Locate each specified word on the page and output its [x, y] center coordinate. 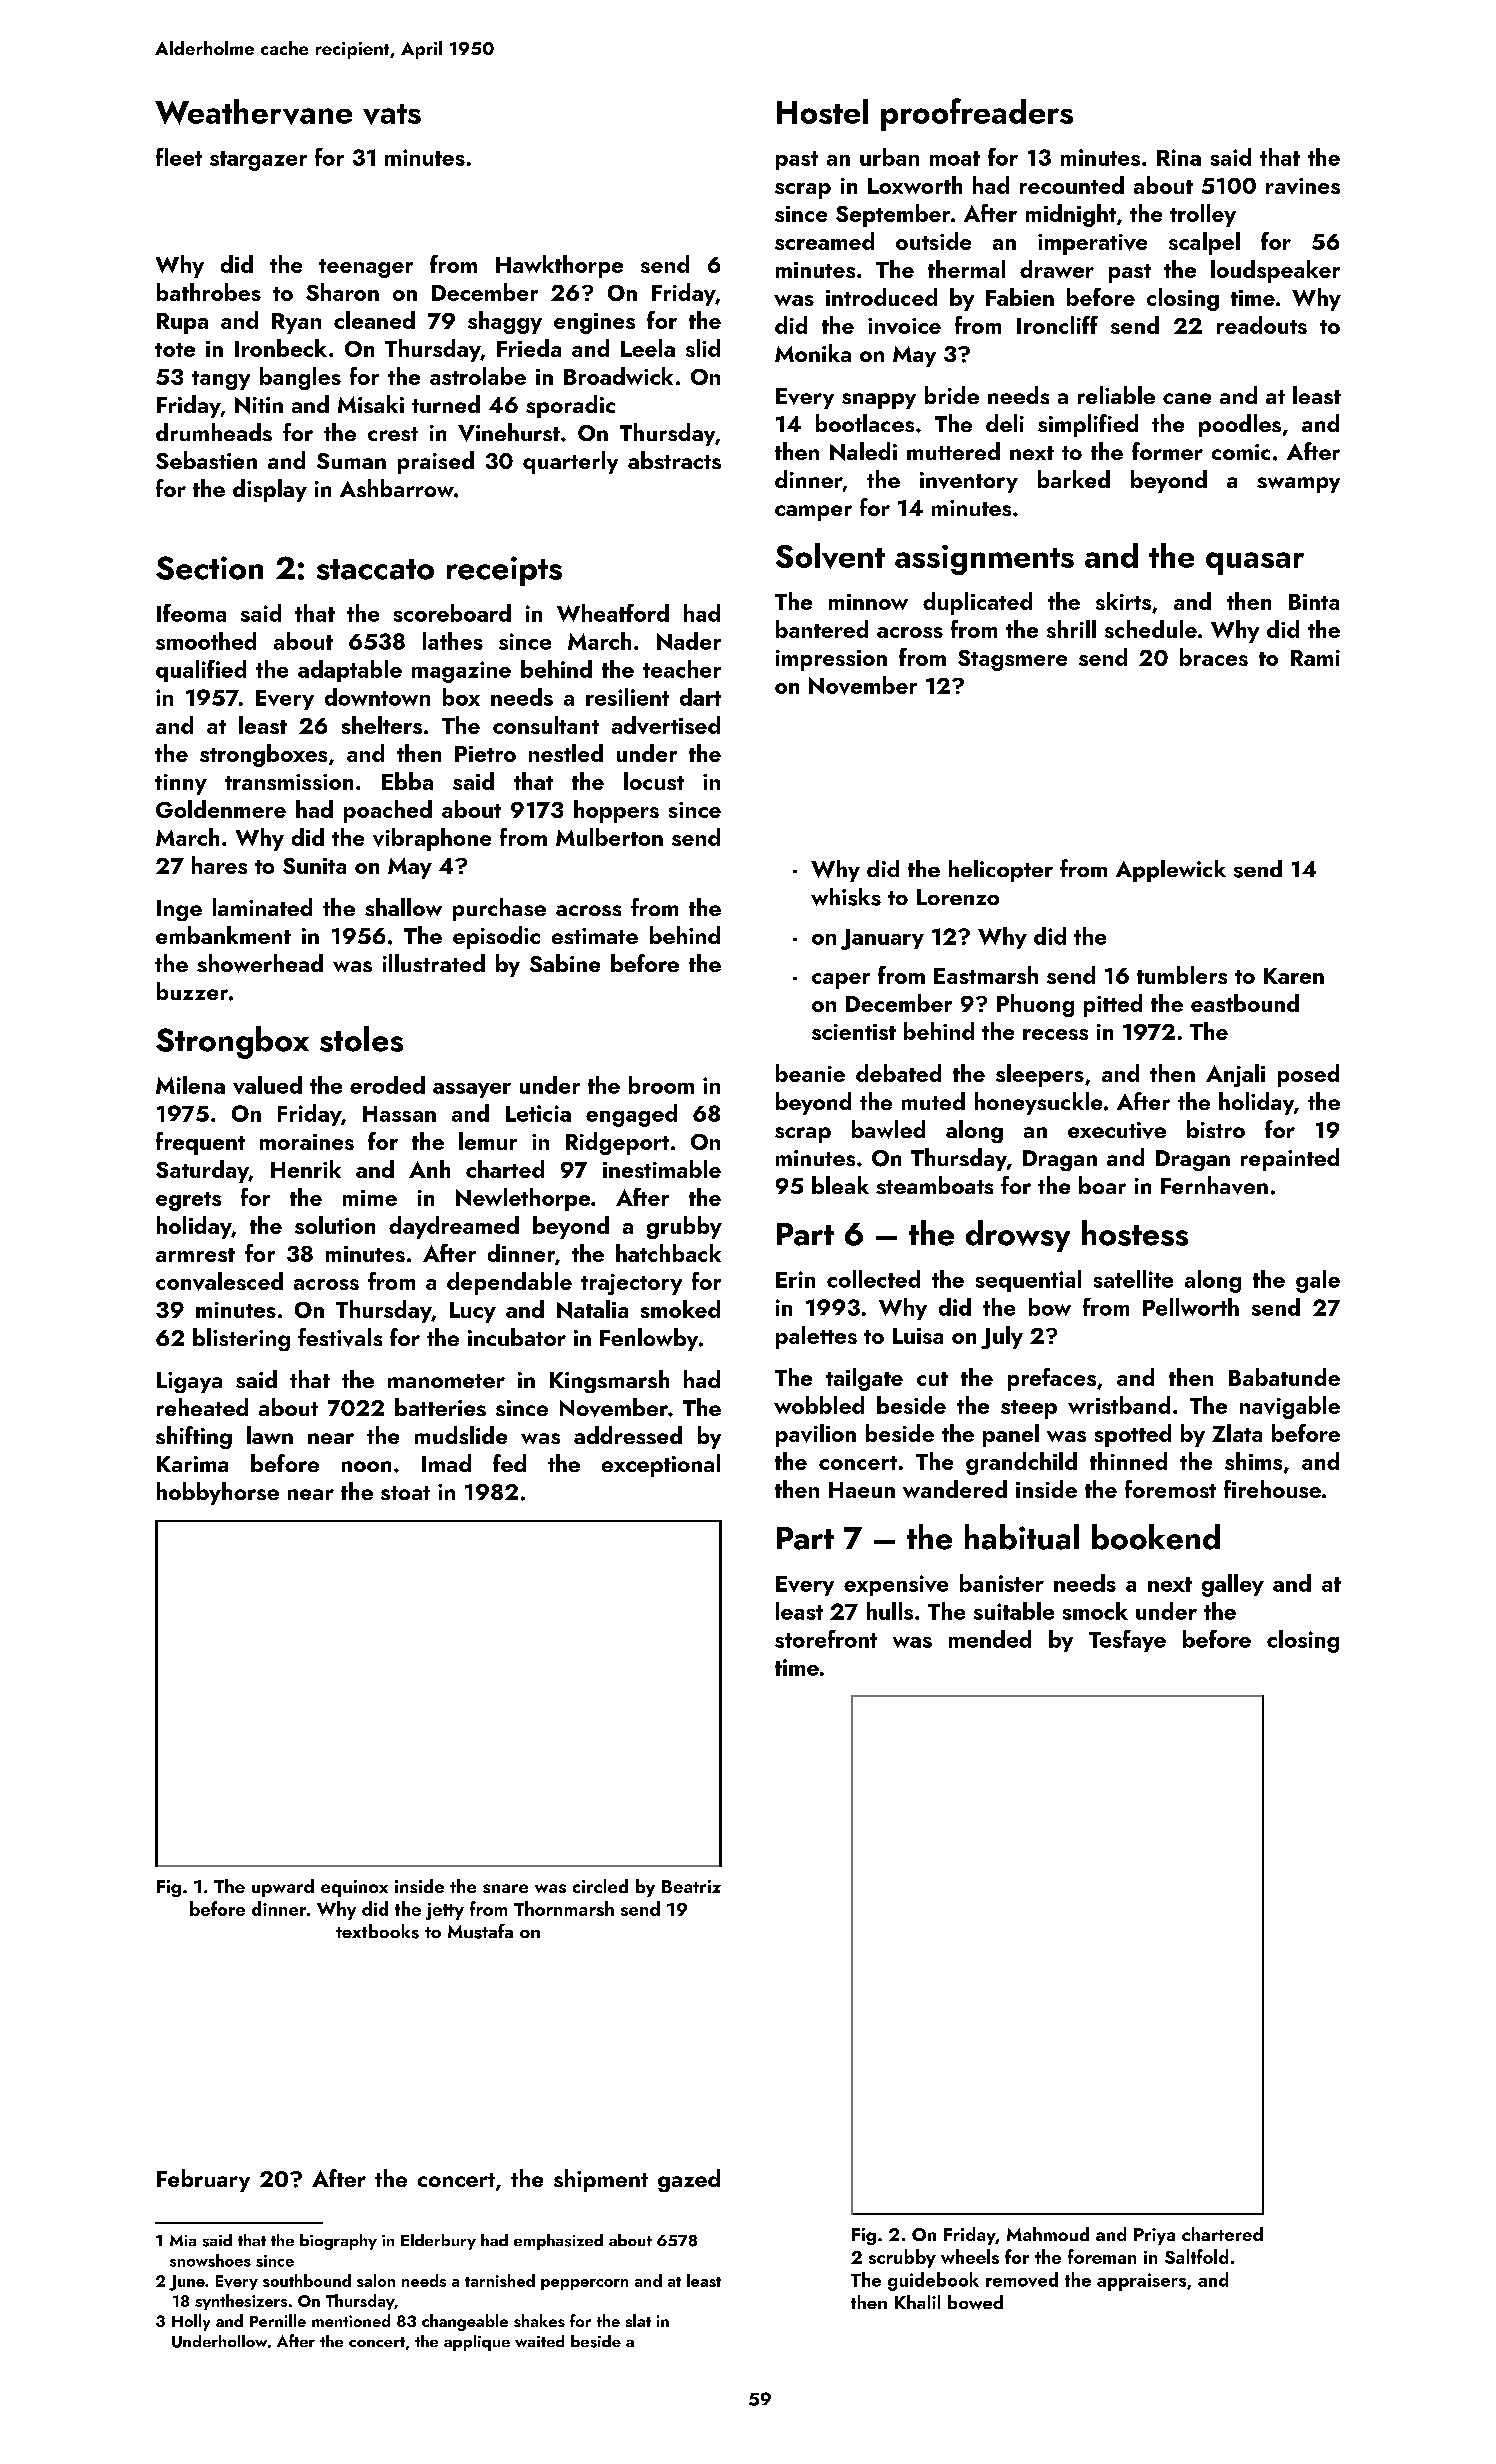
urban [889, 157]
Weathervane [253, 112]
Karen [1294, 976]
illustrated [434, 963]
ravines [1303, 186]
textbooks [377, 1931]
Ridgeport [617, 1143]
